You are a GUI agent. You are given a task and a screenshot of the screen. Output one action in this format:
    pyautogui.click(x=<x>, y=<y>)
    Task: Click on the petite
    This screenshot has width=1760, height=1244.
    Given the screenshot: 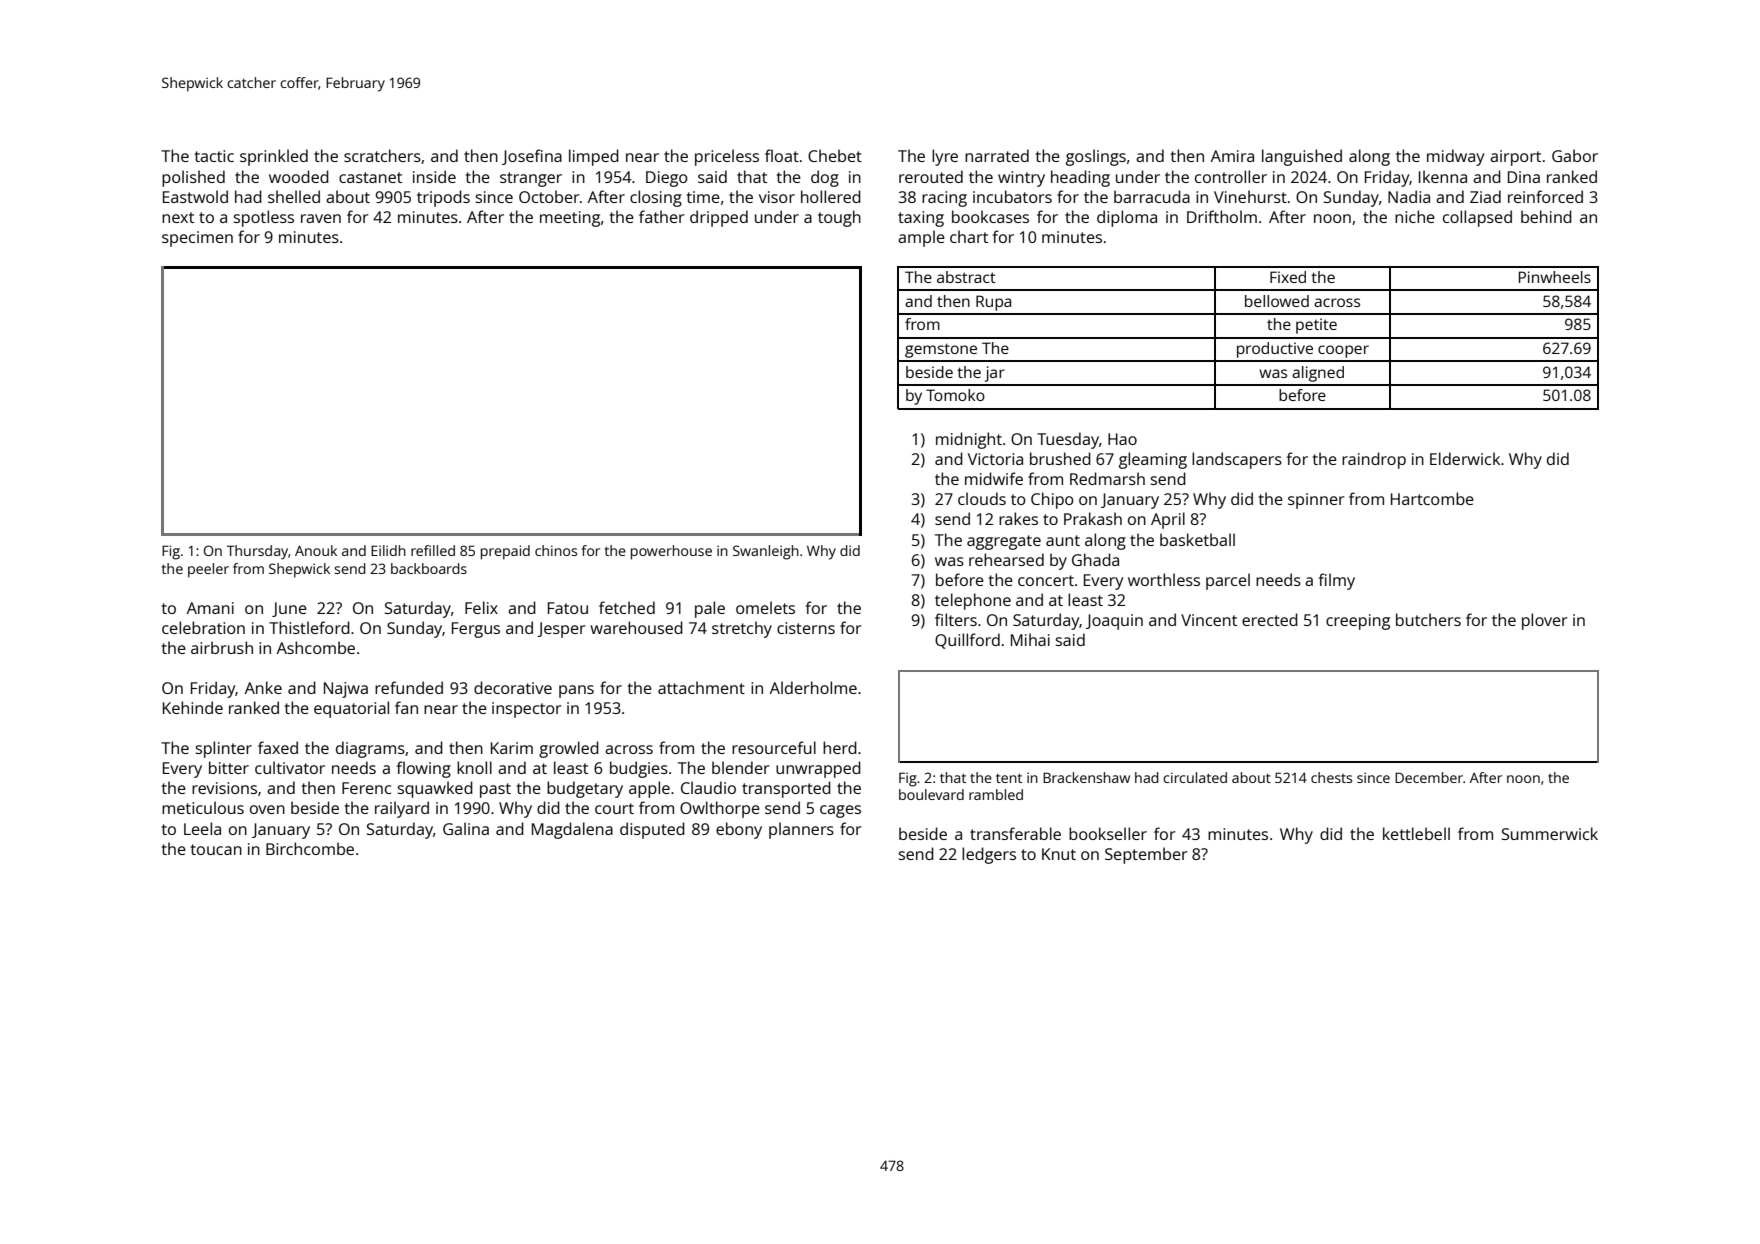 What is the action you would take?
    pyautogui.click(x=1316, y=326)
